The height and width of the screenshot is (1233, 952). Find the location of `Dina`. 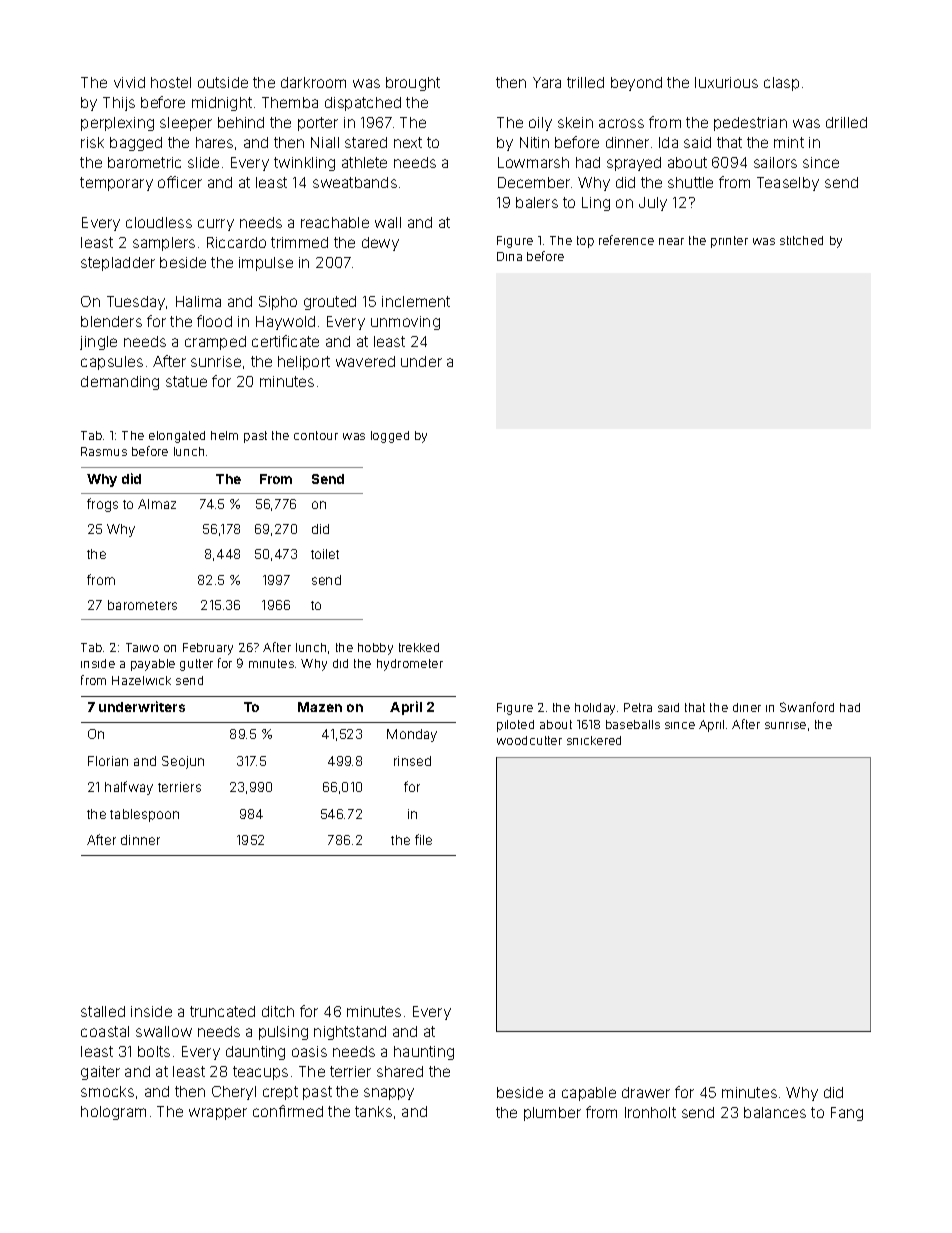

Dina is located at coordinates (509, 256).
